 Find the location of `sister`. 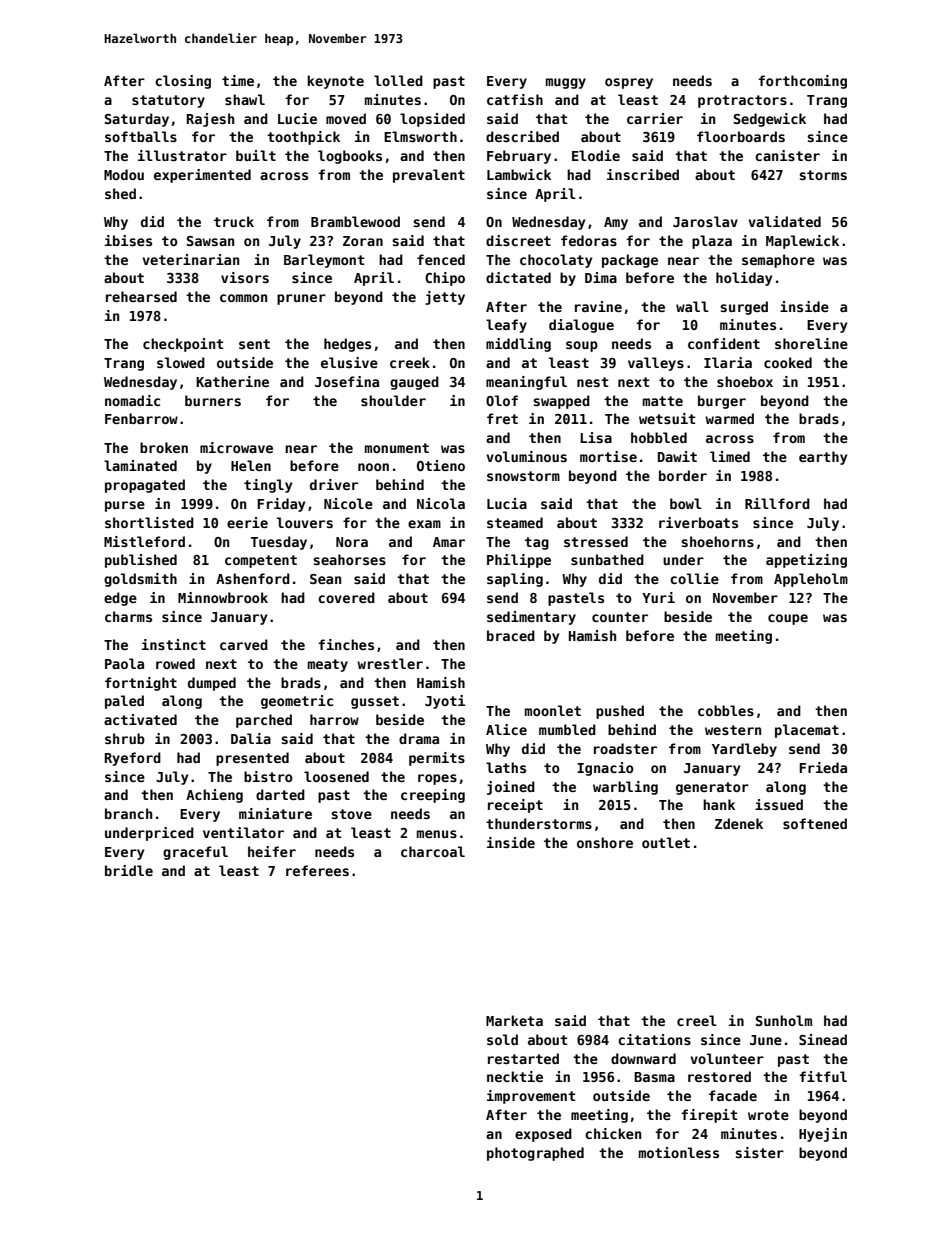

sister is located at coordinates (759, 1152).
